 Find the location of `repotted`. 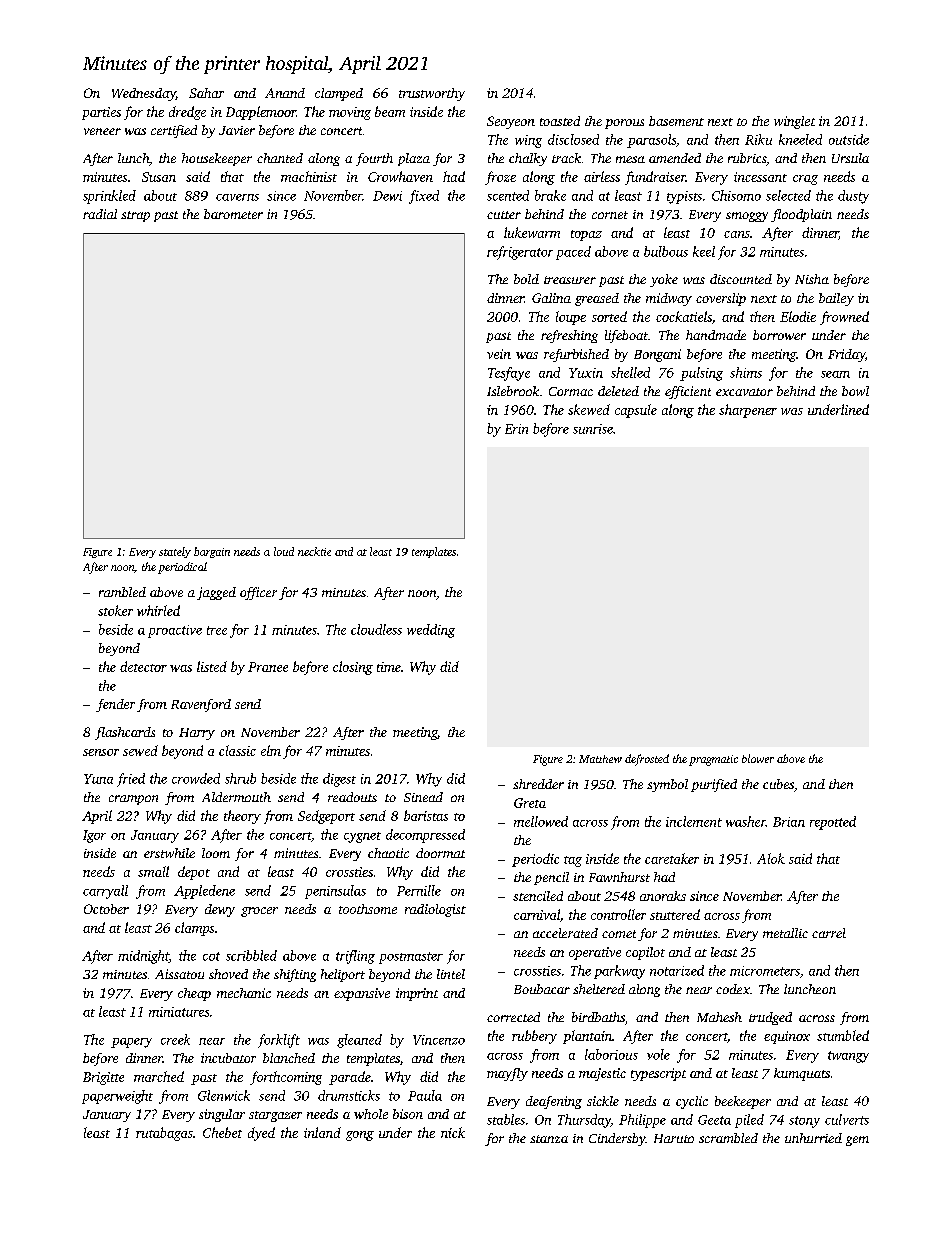

repotted is located at coordinates (833, 823).
